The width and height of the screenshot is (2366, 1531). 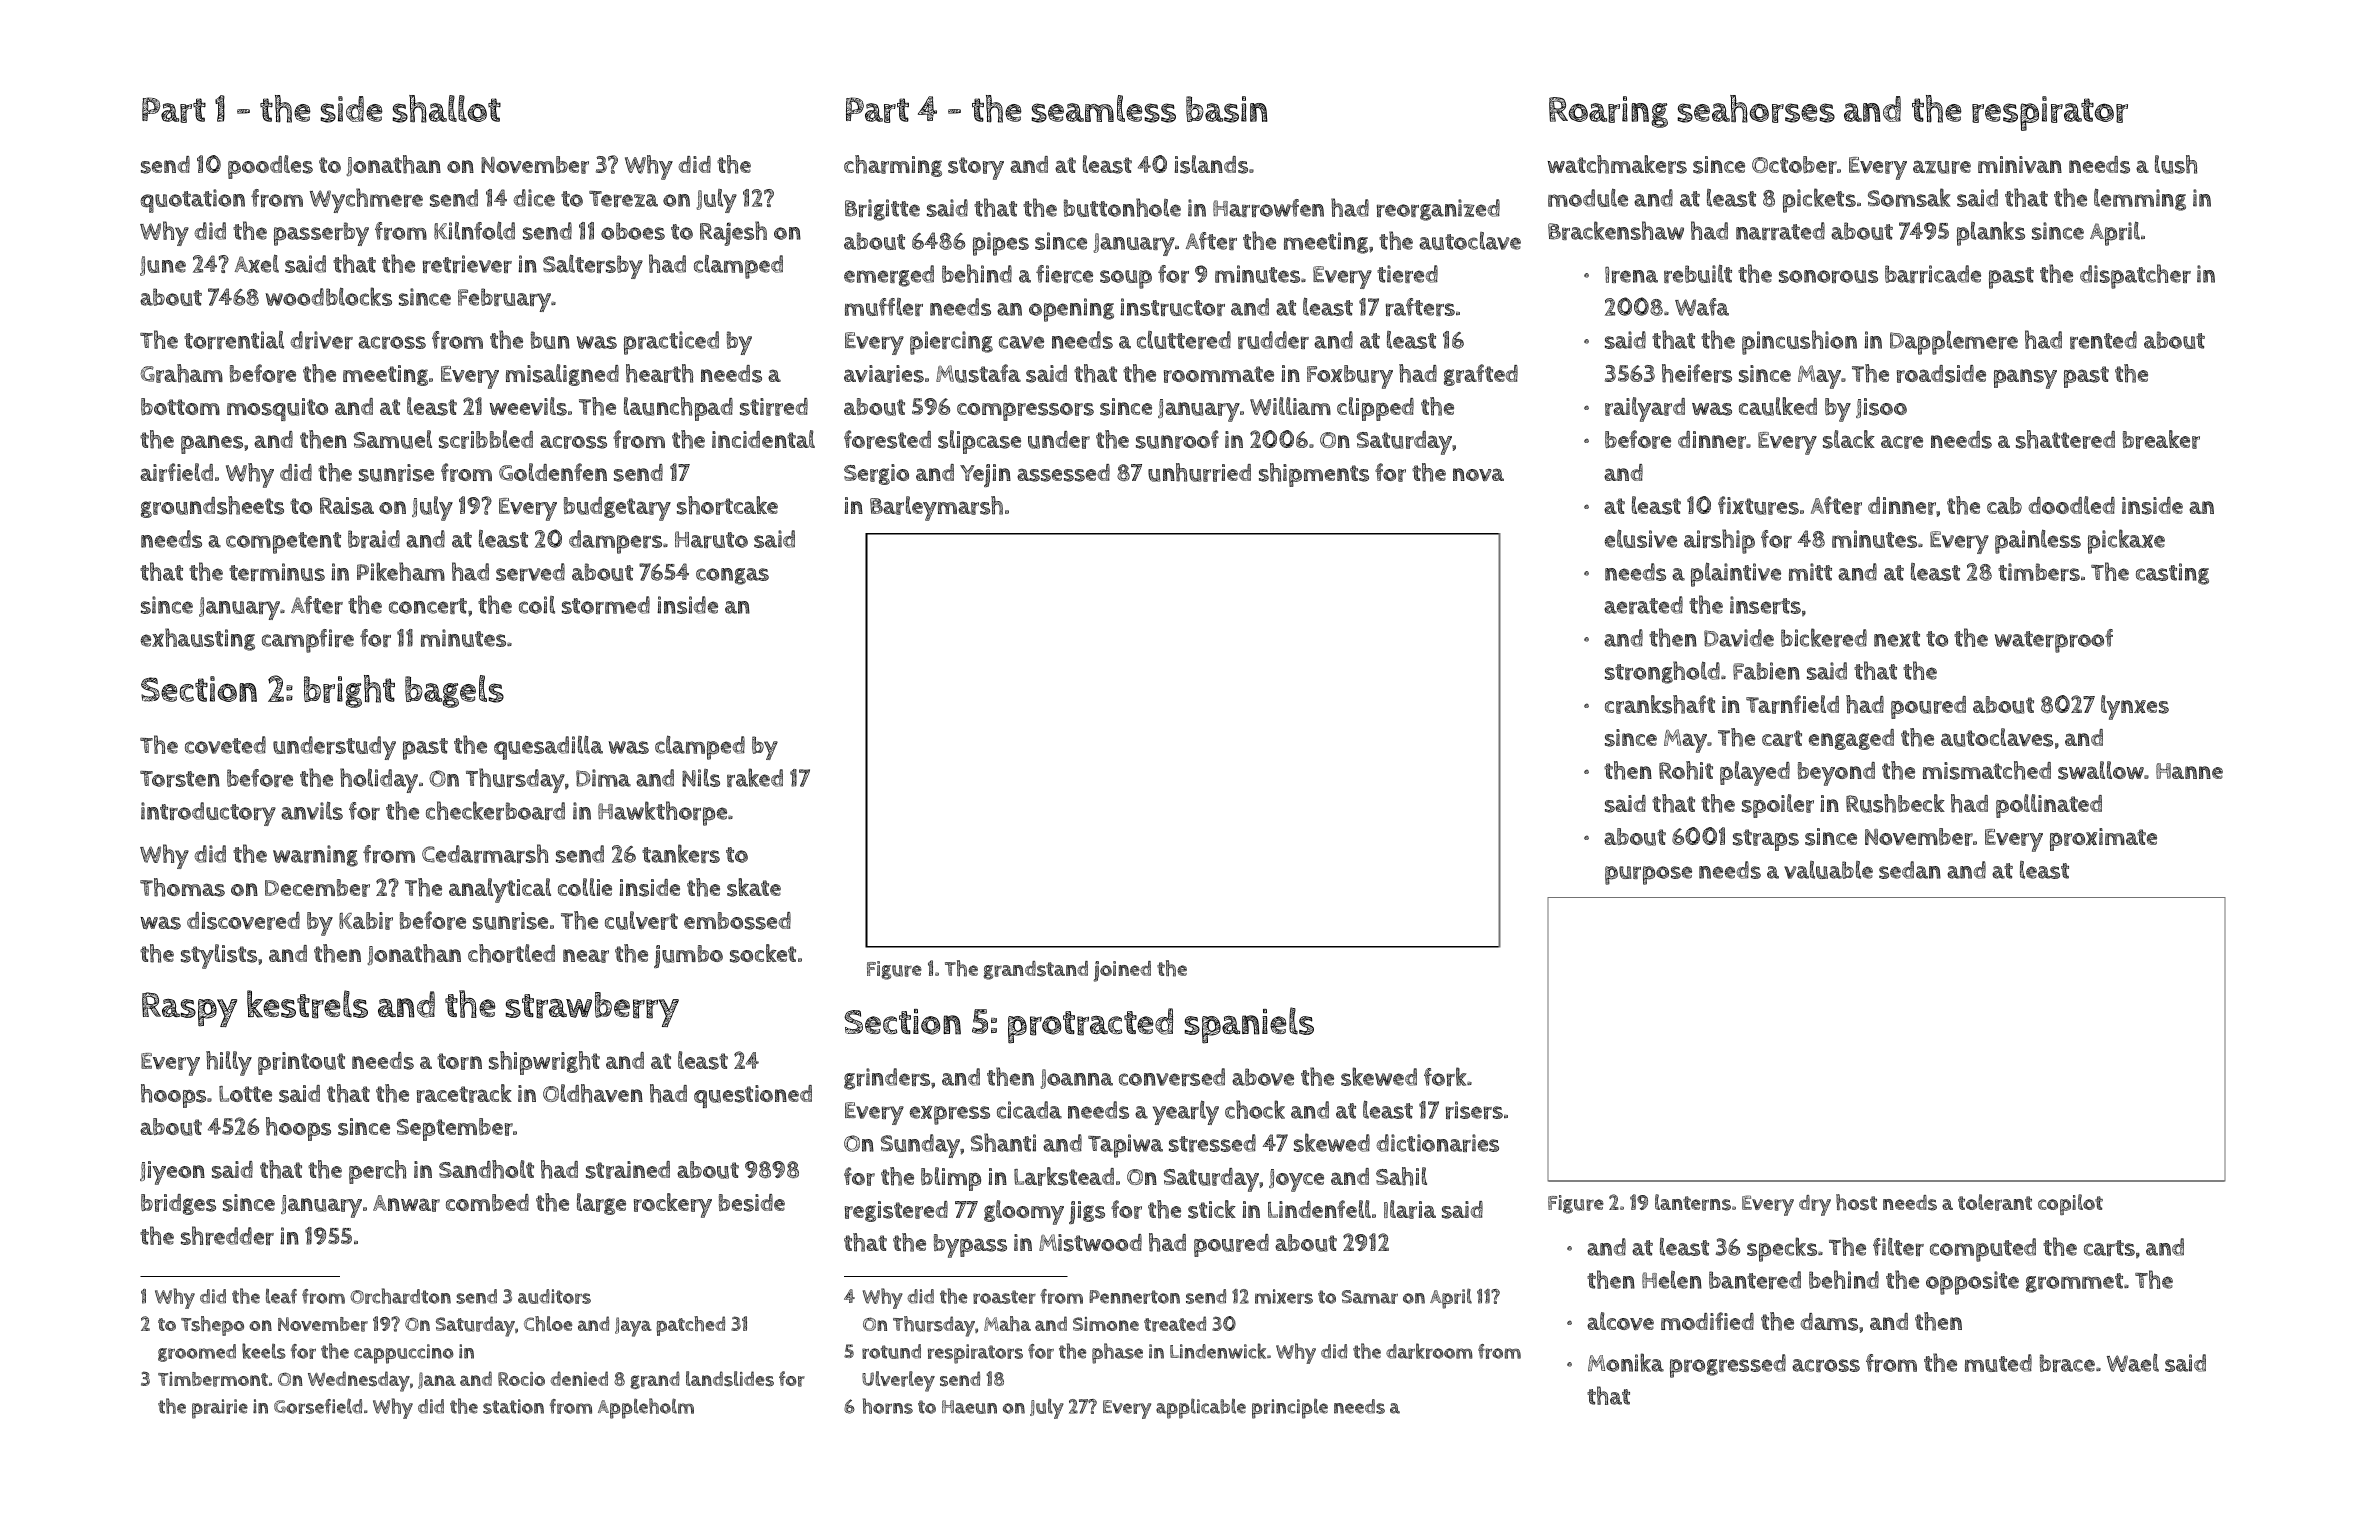 What do you see at coordinates (2133, 1362) in the screenshot?
I see `Wael` at bounding box center [2133, 1362].
